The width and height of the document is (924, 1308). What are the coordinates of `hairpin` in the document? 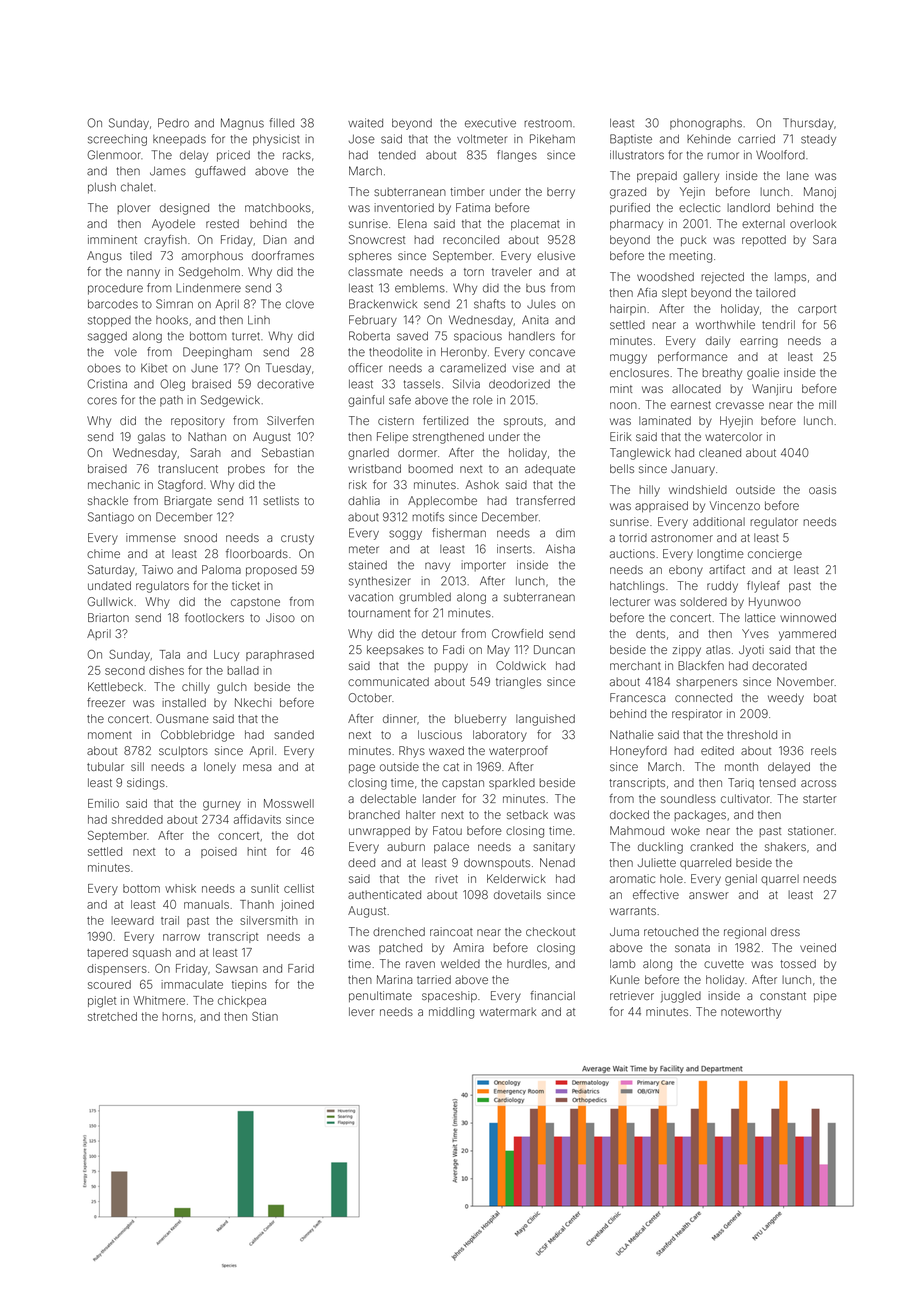 It's located at (628, 309).
